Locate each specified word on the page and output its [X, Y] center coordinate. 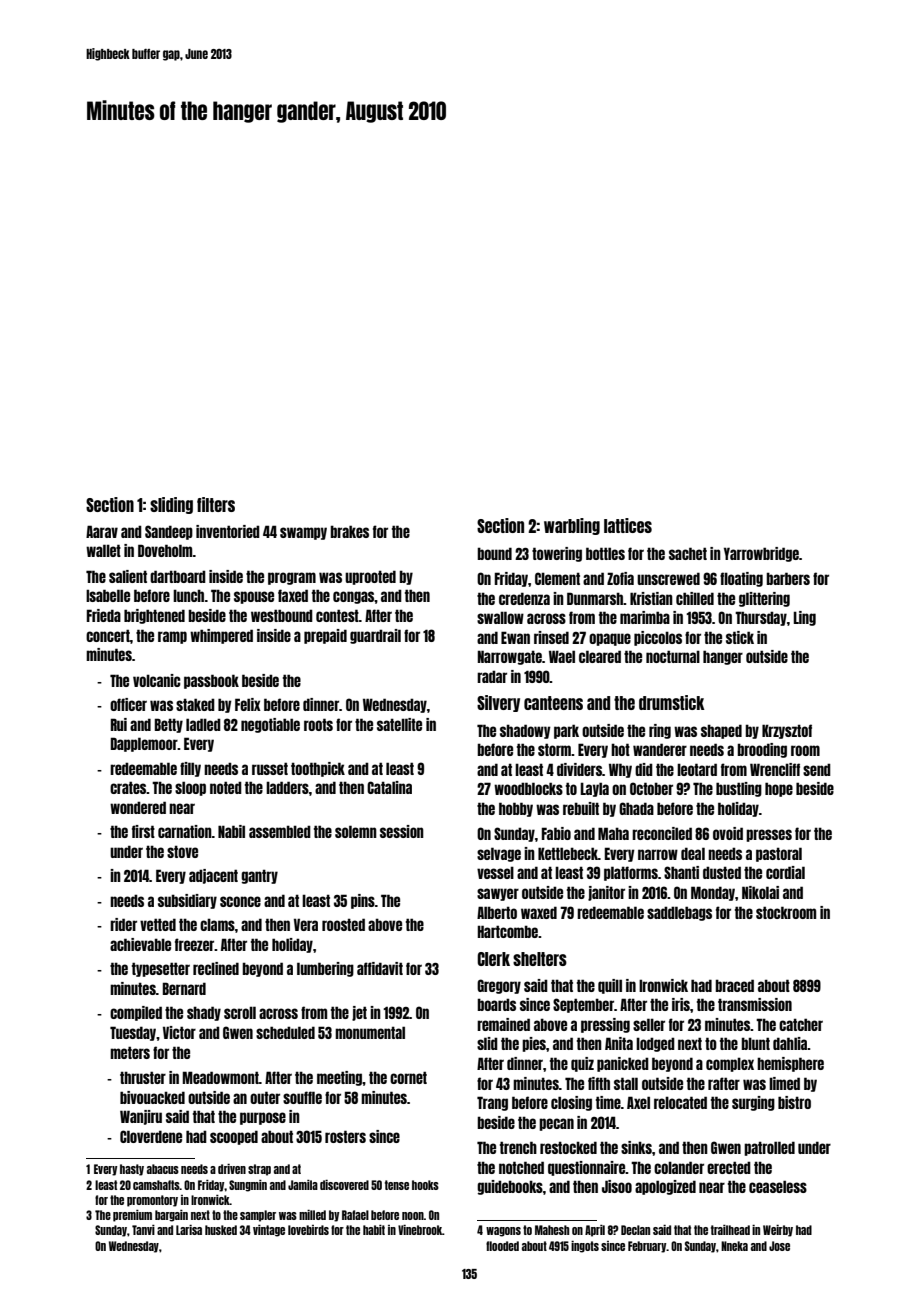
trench [518, 1147]
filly [190, 769]
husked [221, 1230]
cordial [785, 872]
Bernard [184, 988]
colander [679, 1167]
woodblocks [528, 788]
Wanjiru [141, 1117]
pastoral [779, 854]
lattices [628, 525]
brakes [349, 531]
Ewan [515, 637]
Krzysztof [787, 731]
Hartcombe [508, 931]
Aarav [102, 531]
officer [128, 704]
